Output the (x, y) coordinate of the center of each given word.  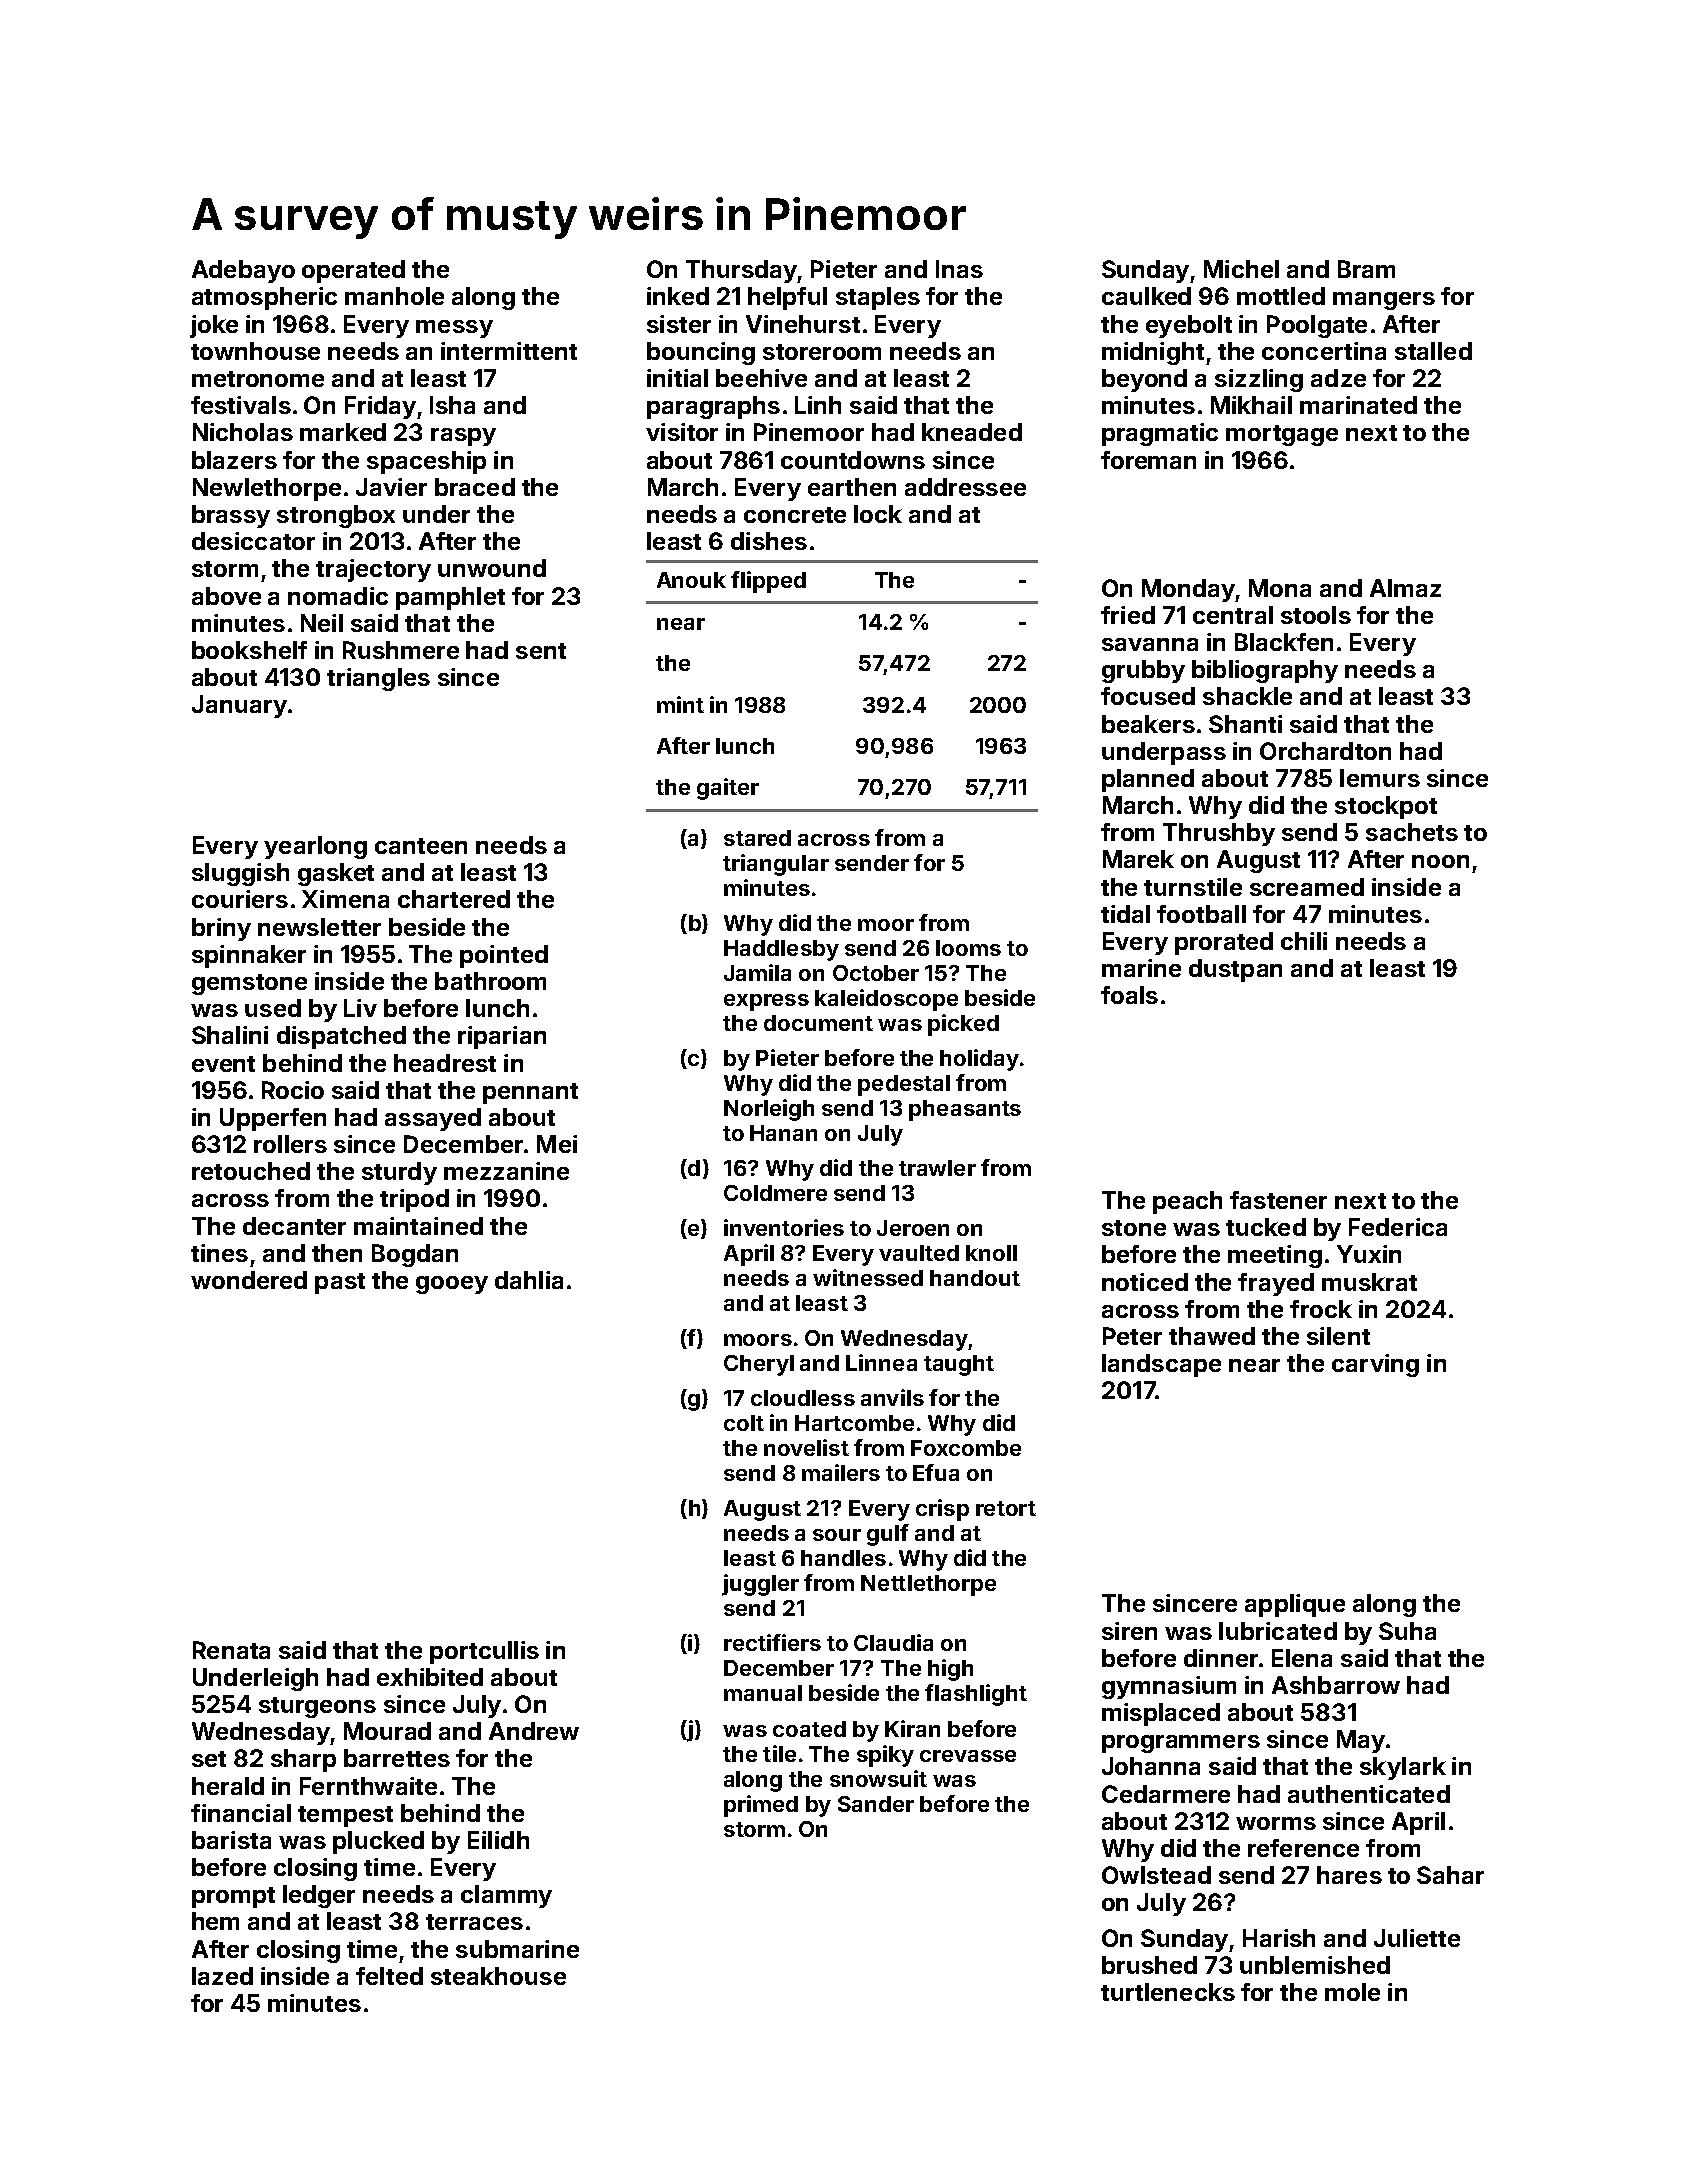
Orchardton (1325, 751)
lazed (222, 1976)
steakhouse (498, 1976)
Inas (959, 269)
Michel (1241, 269)
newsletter (319, 927)
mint (680, 704)
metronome (258, 379)
